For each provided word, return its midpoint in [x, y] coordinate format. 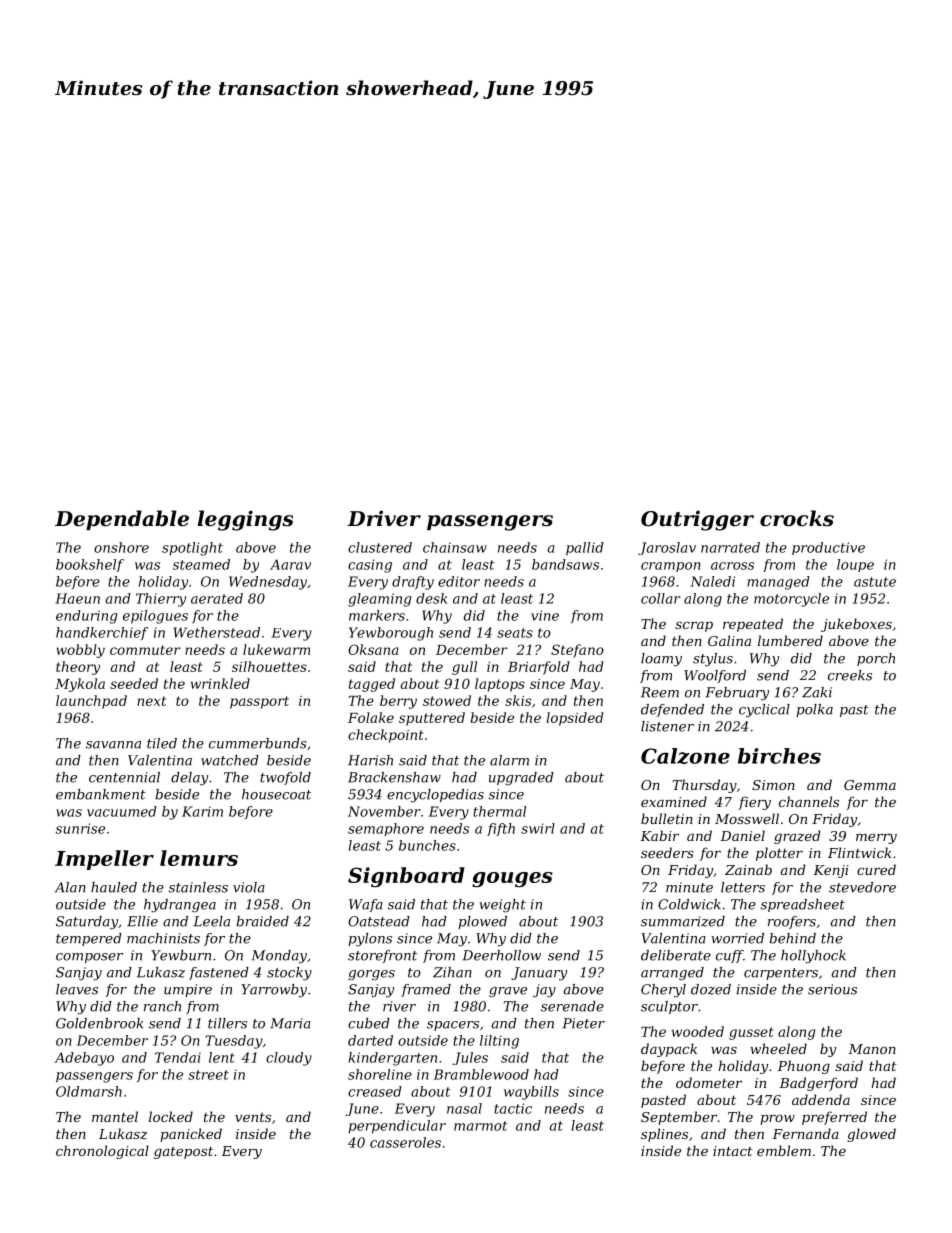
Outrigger [697, 520]
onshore [121, 547]
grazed [797, 837]
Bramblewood [481, 1074]
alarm [509, 760]
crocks [797, 518]
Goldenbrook [99, 1023]
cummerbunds [258, 743]
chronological [102, 1152]
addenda [821, 1099]
